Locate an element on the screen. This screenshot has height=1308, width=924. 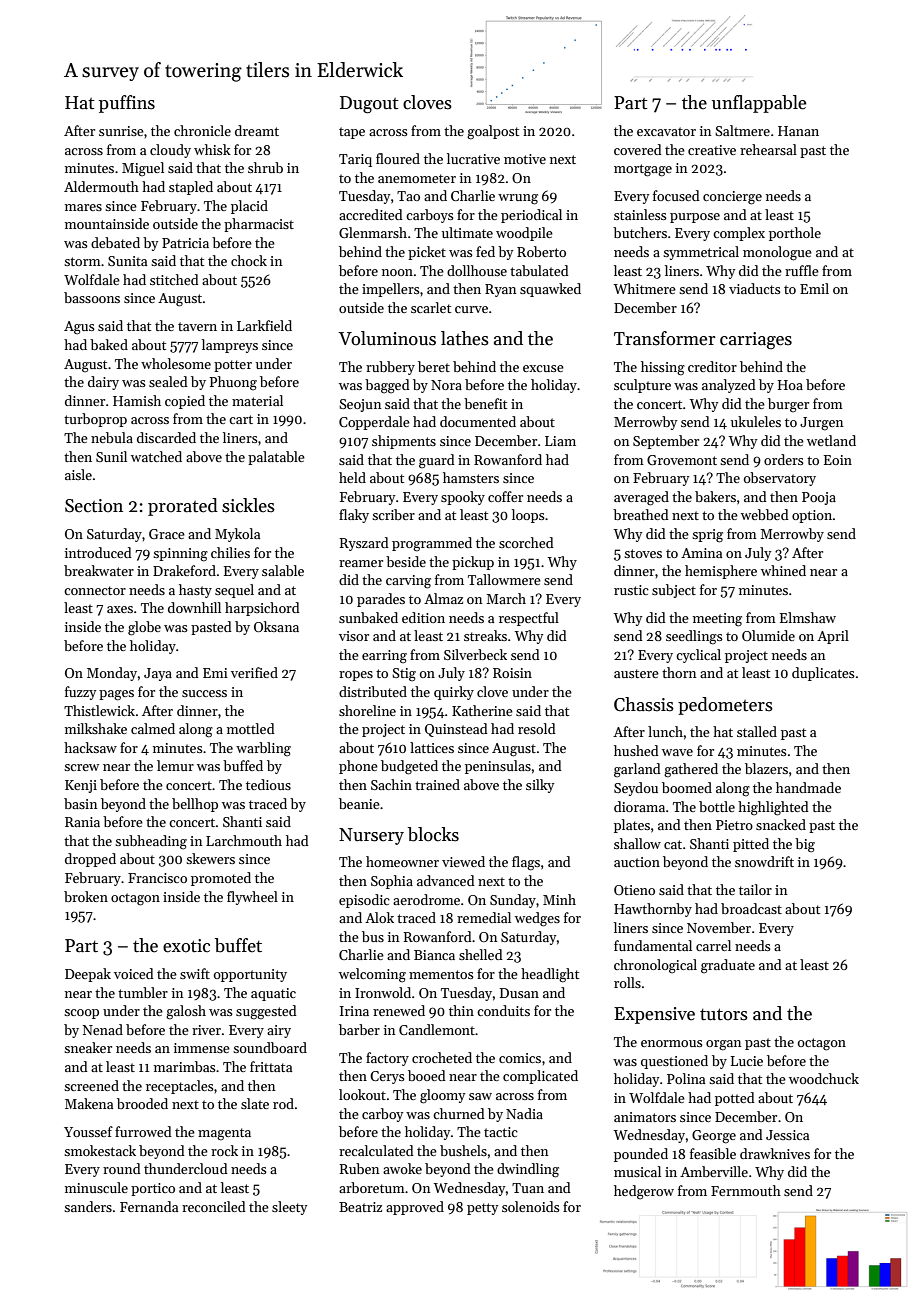
recalculated is located at coordinates (376, 1150).
